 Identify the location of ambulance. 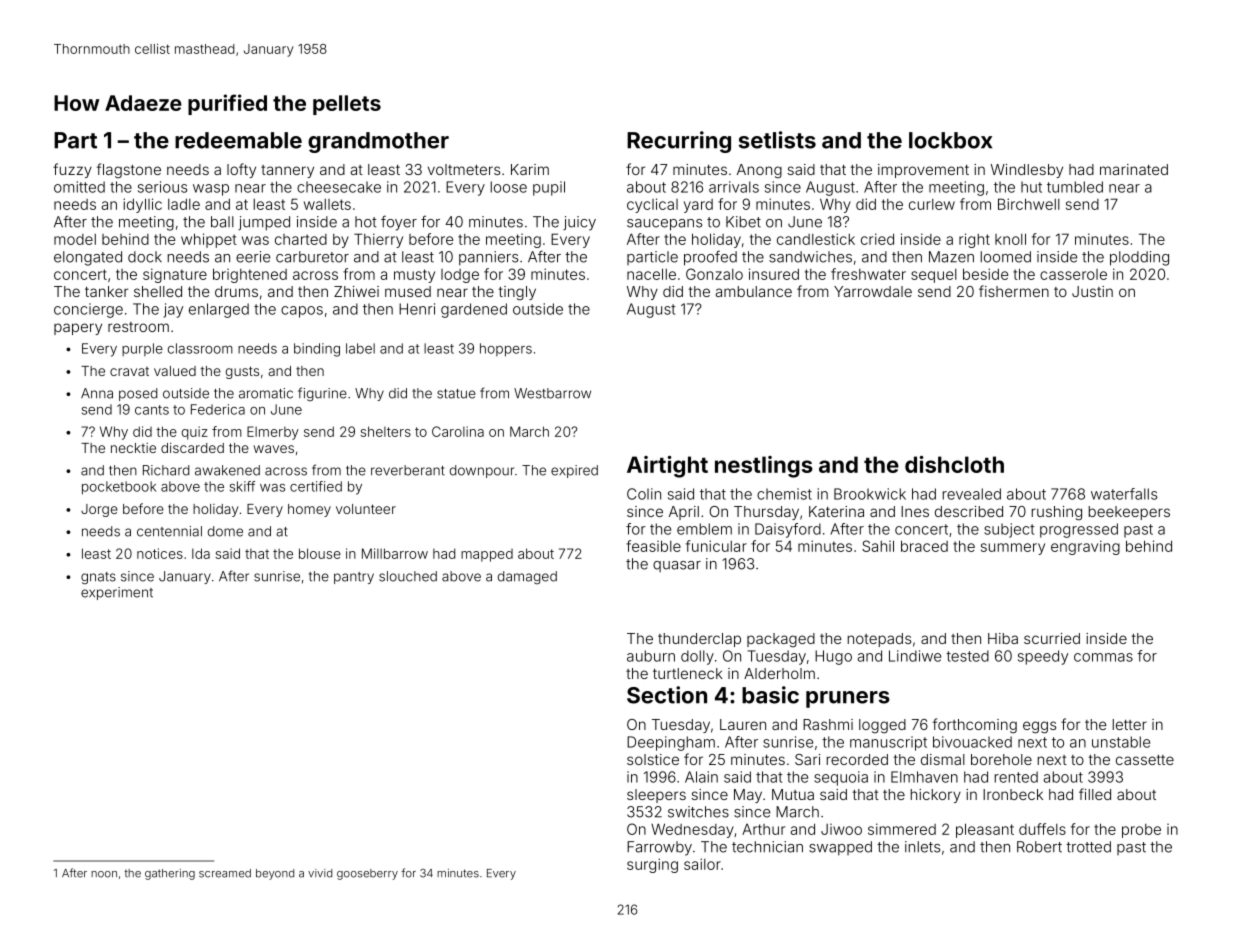
(753, 291).
